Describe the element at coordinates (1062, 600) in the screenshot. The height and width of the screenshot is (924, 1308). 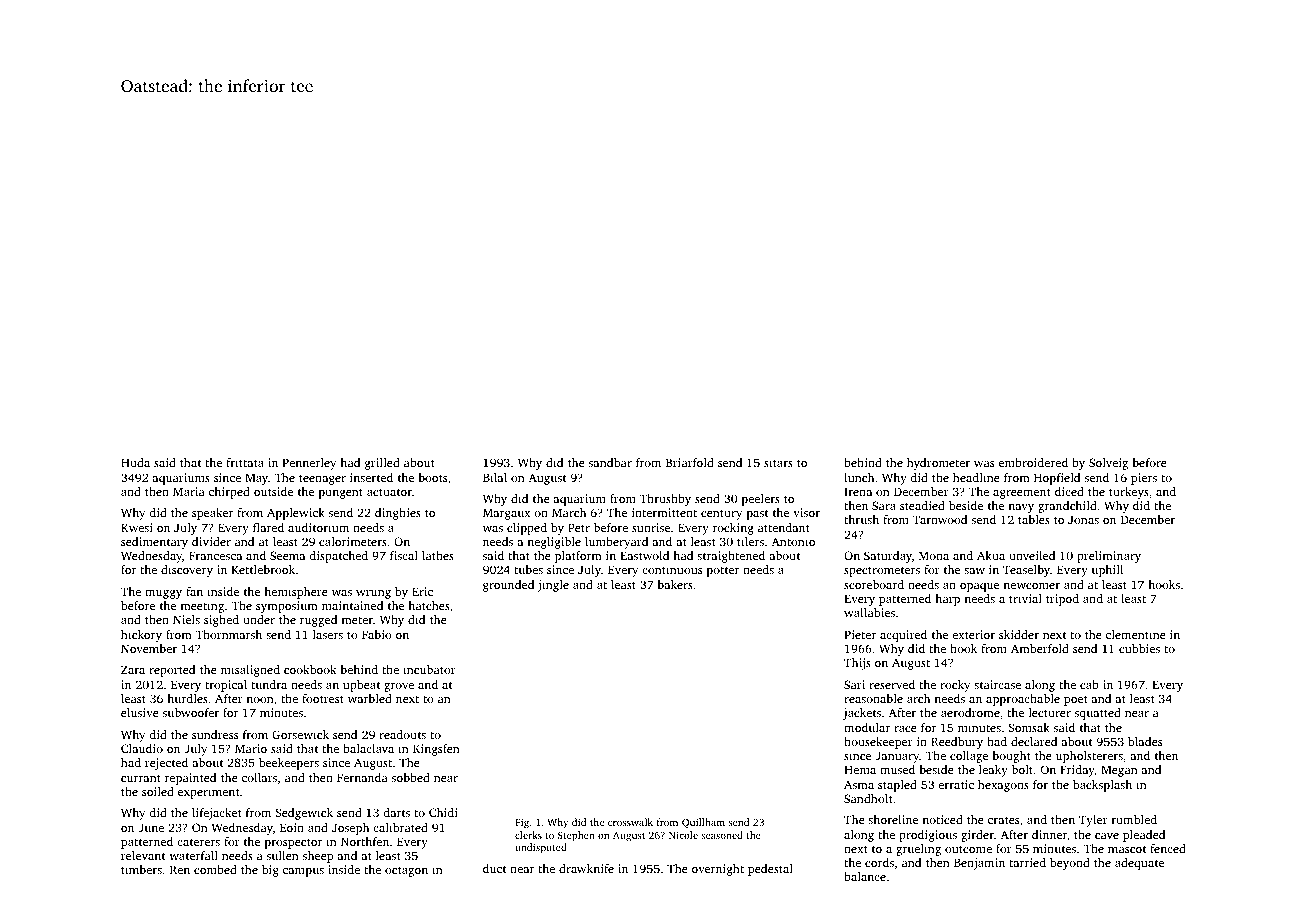
I see `tripod` at that location.
